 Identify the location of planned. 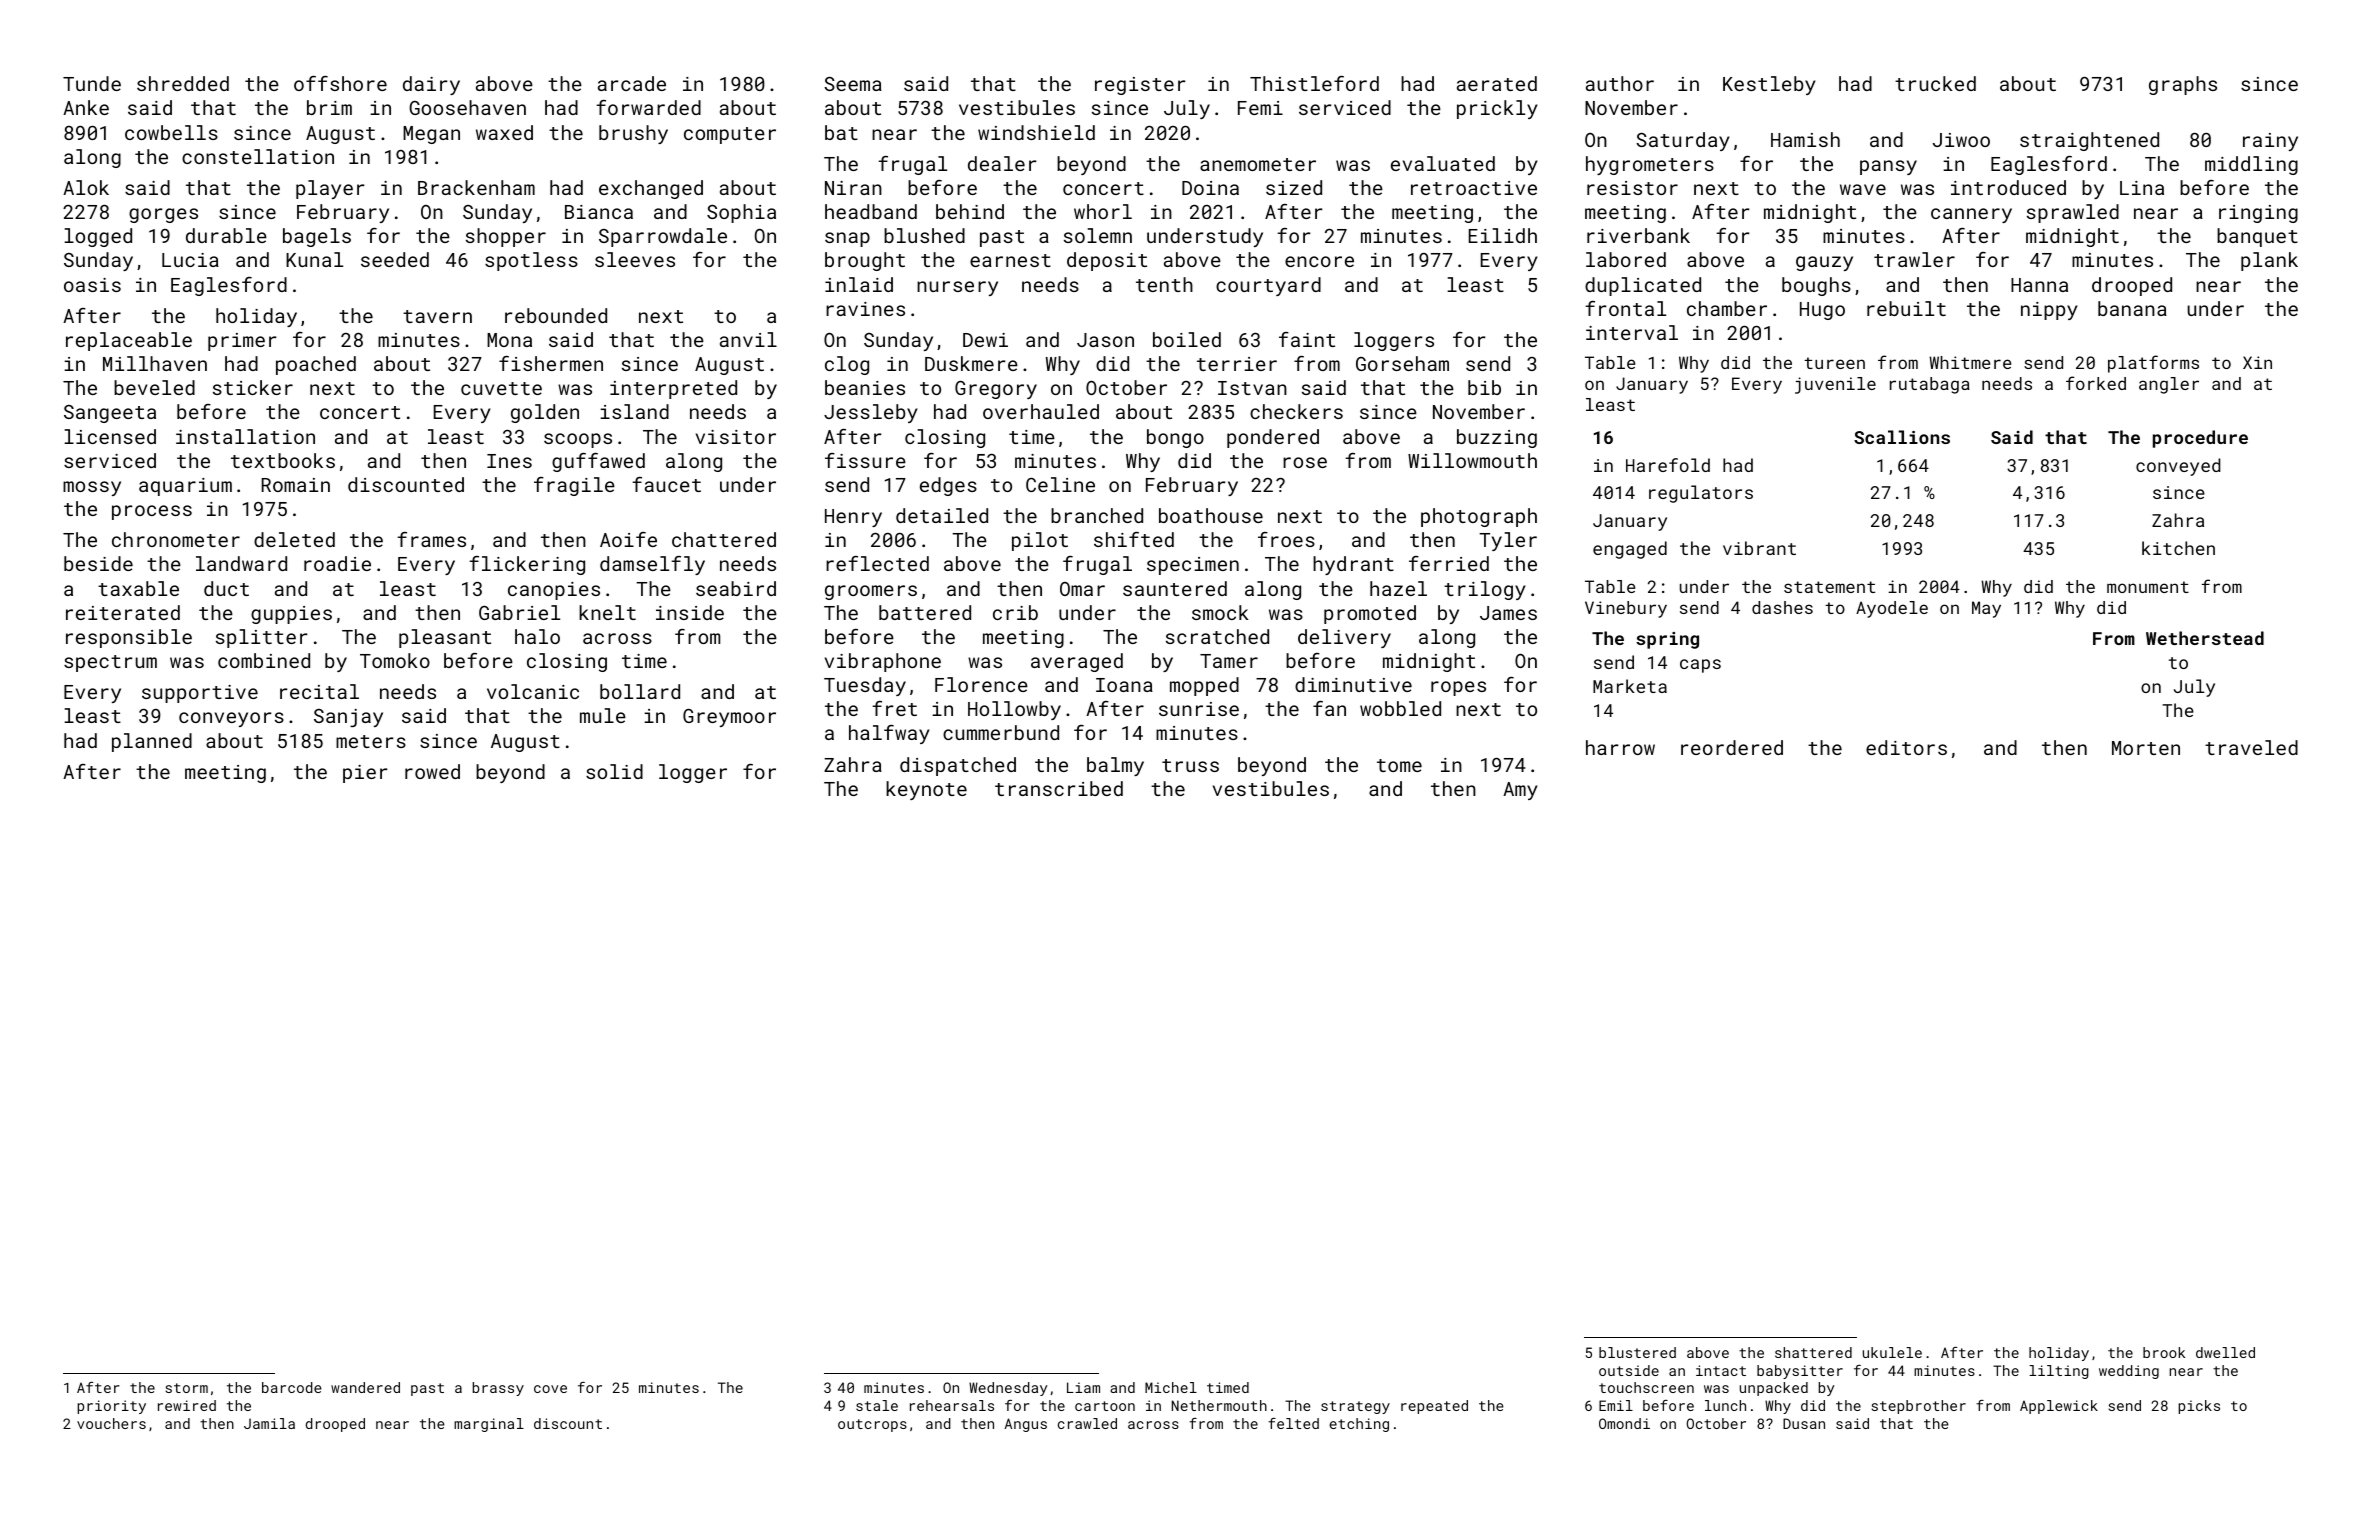
(152, 742).
